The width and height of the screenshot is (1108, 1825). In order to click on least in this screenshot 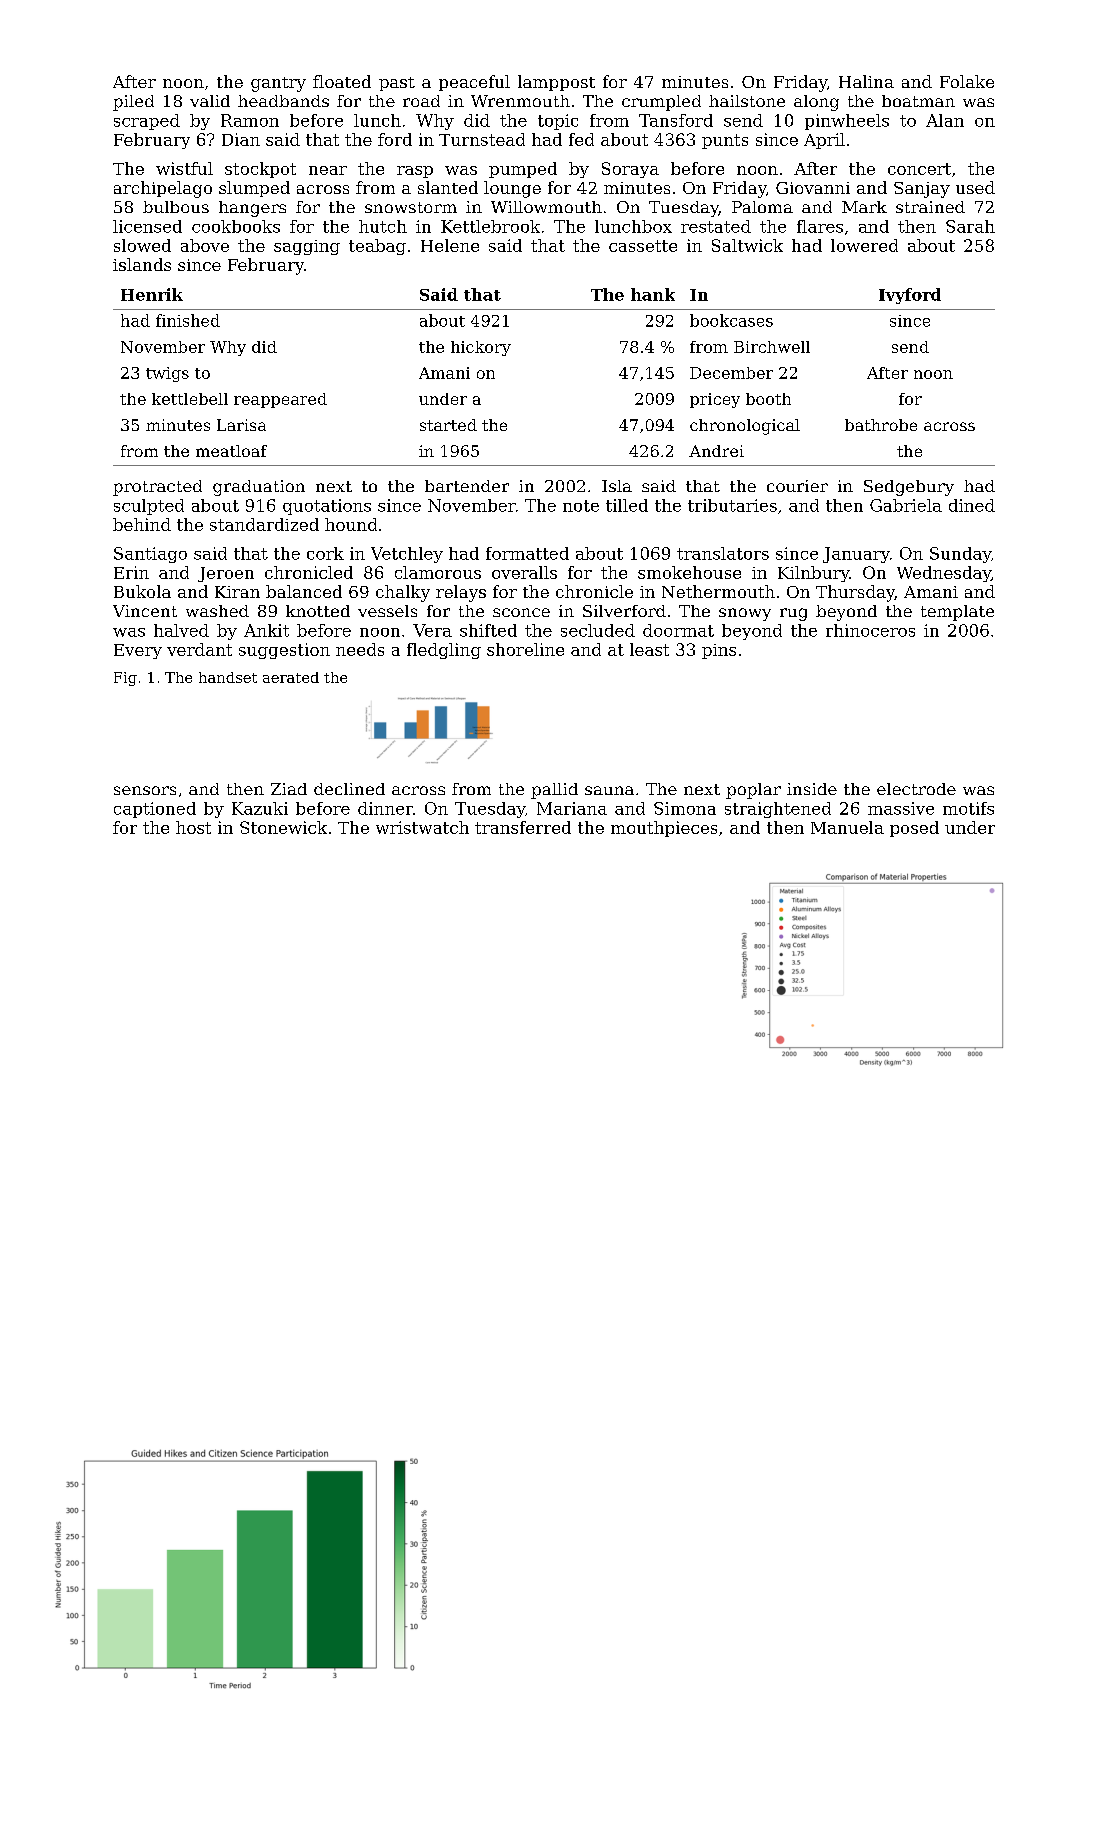, I will do `click(649, 649)`.
